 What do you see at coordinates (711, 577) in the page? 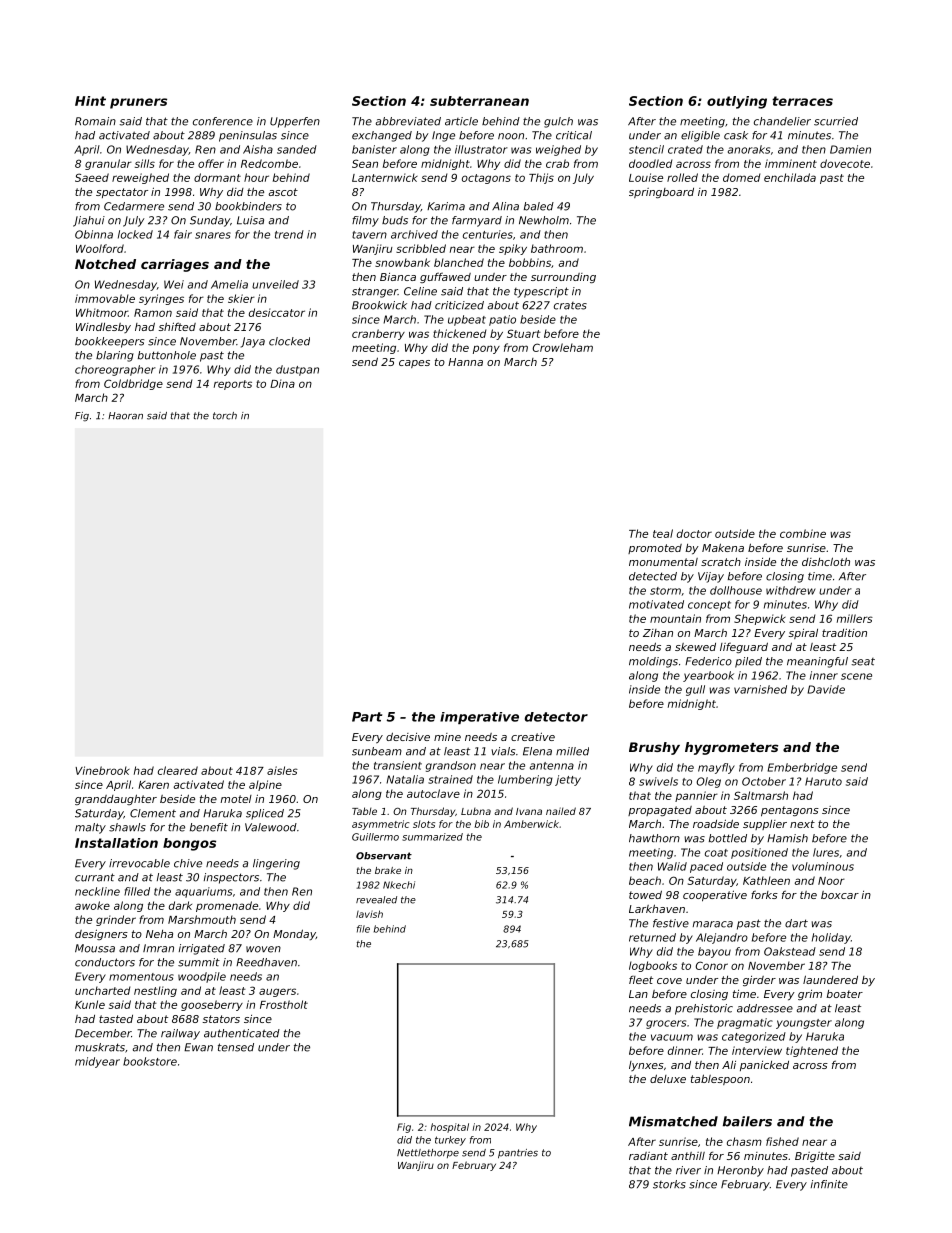
I see `Vijay` at bounding box center [711, 577].
